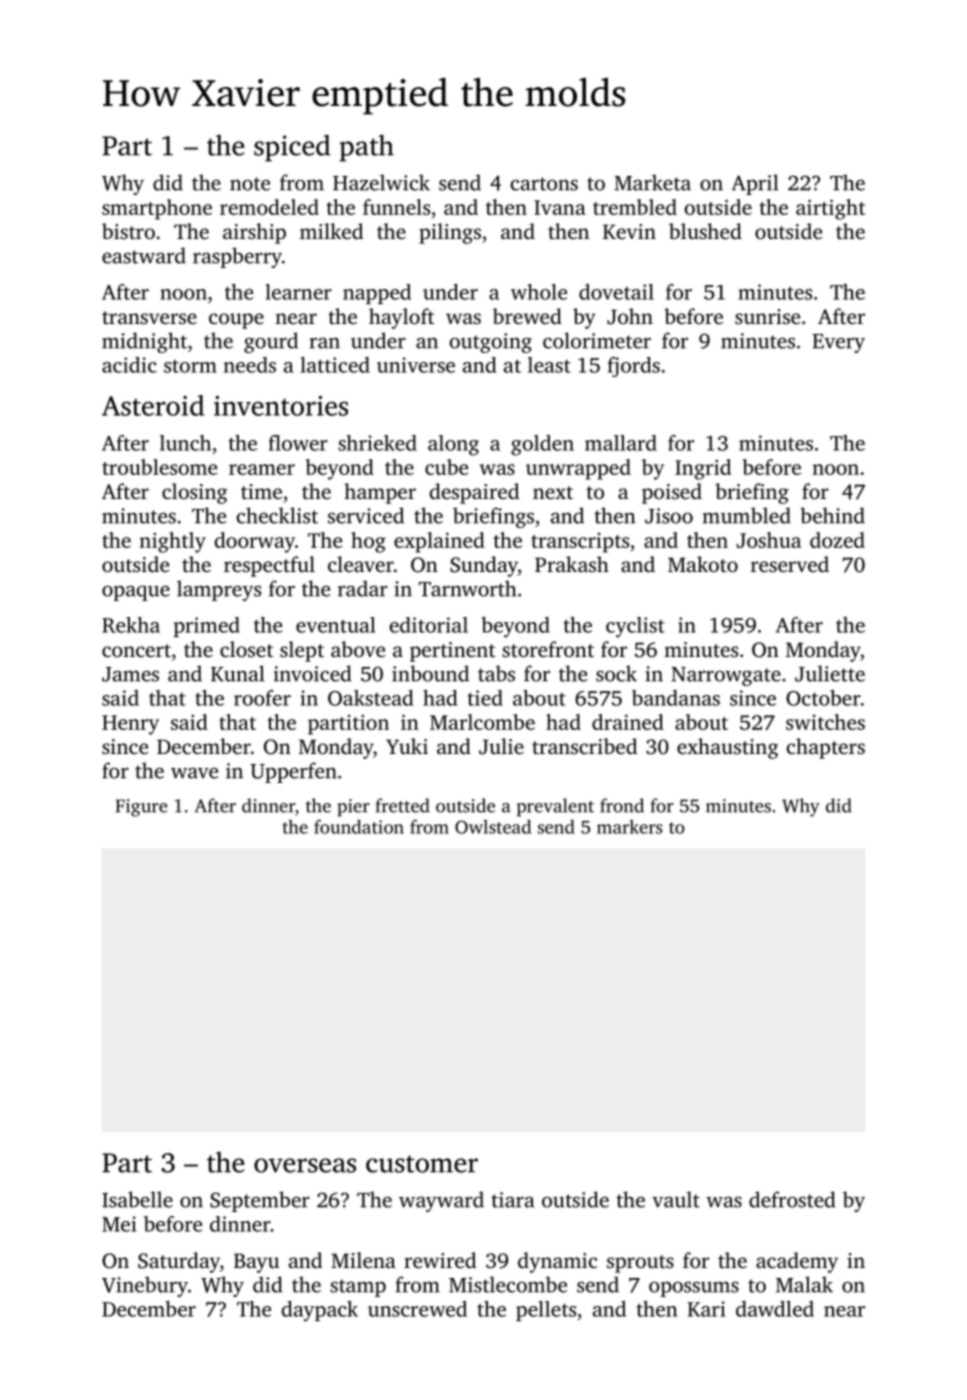 Image resolution: width=967 pixels, height=1400 pixels. Describe the element at coordinates (320, 1311) in the page. I see `daypack` at that location.
